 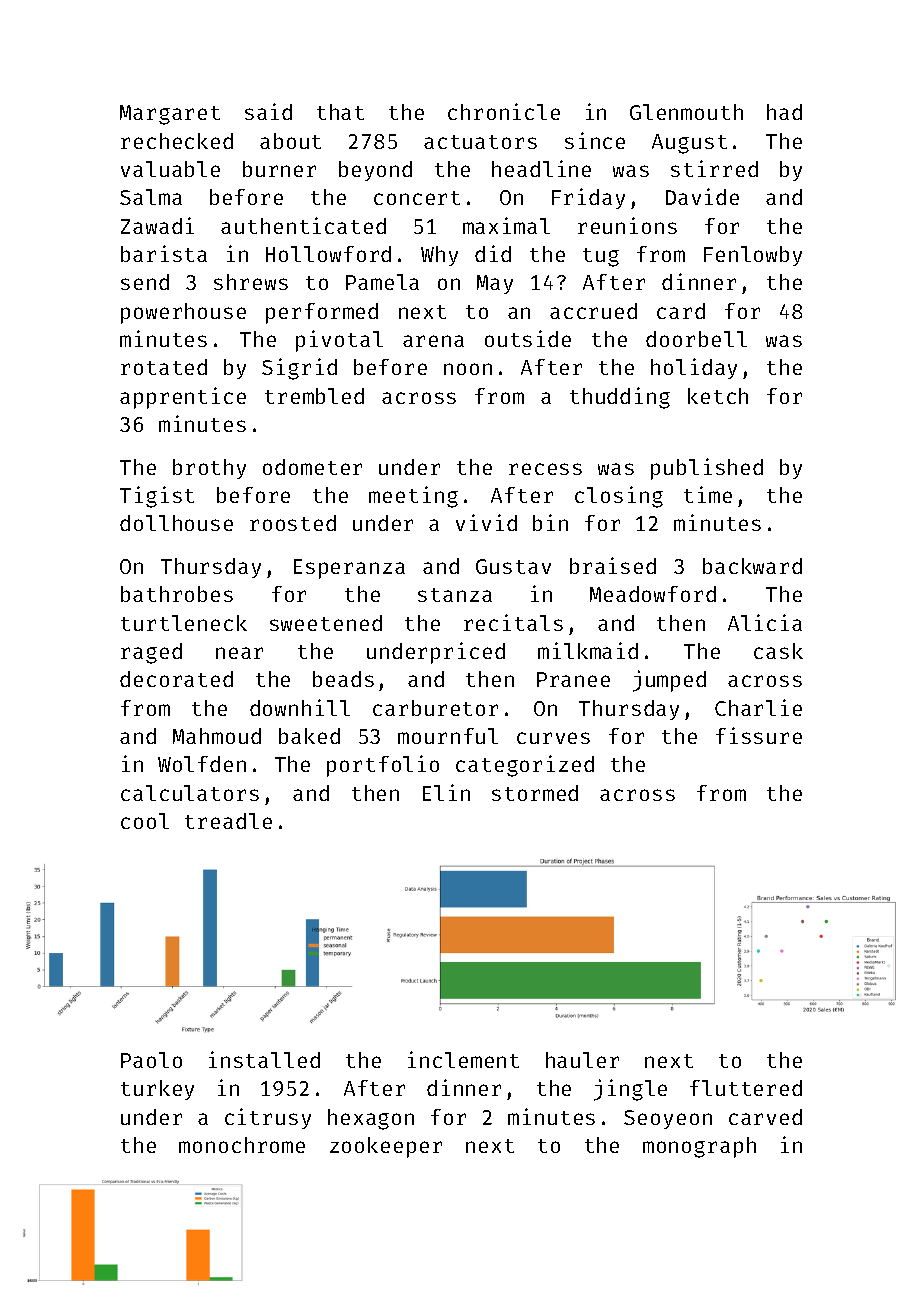 I want to click on fluttered, so click(x=746, y=1088).
